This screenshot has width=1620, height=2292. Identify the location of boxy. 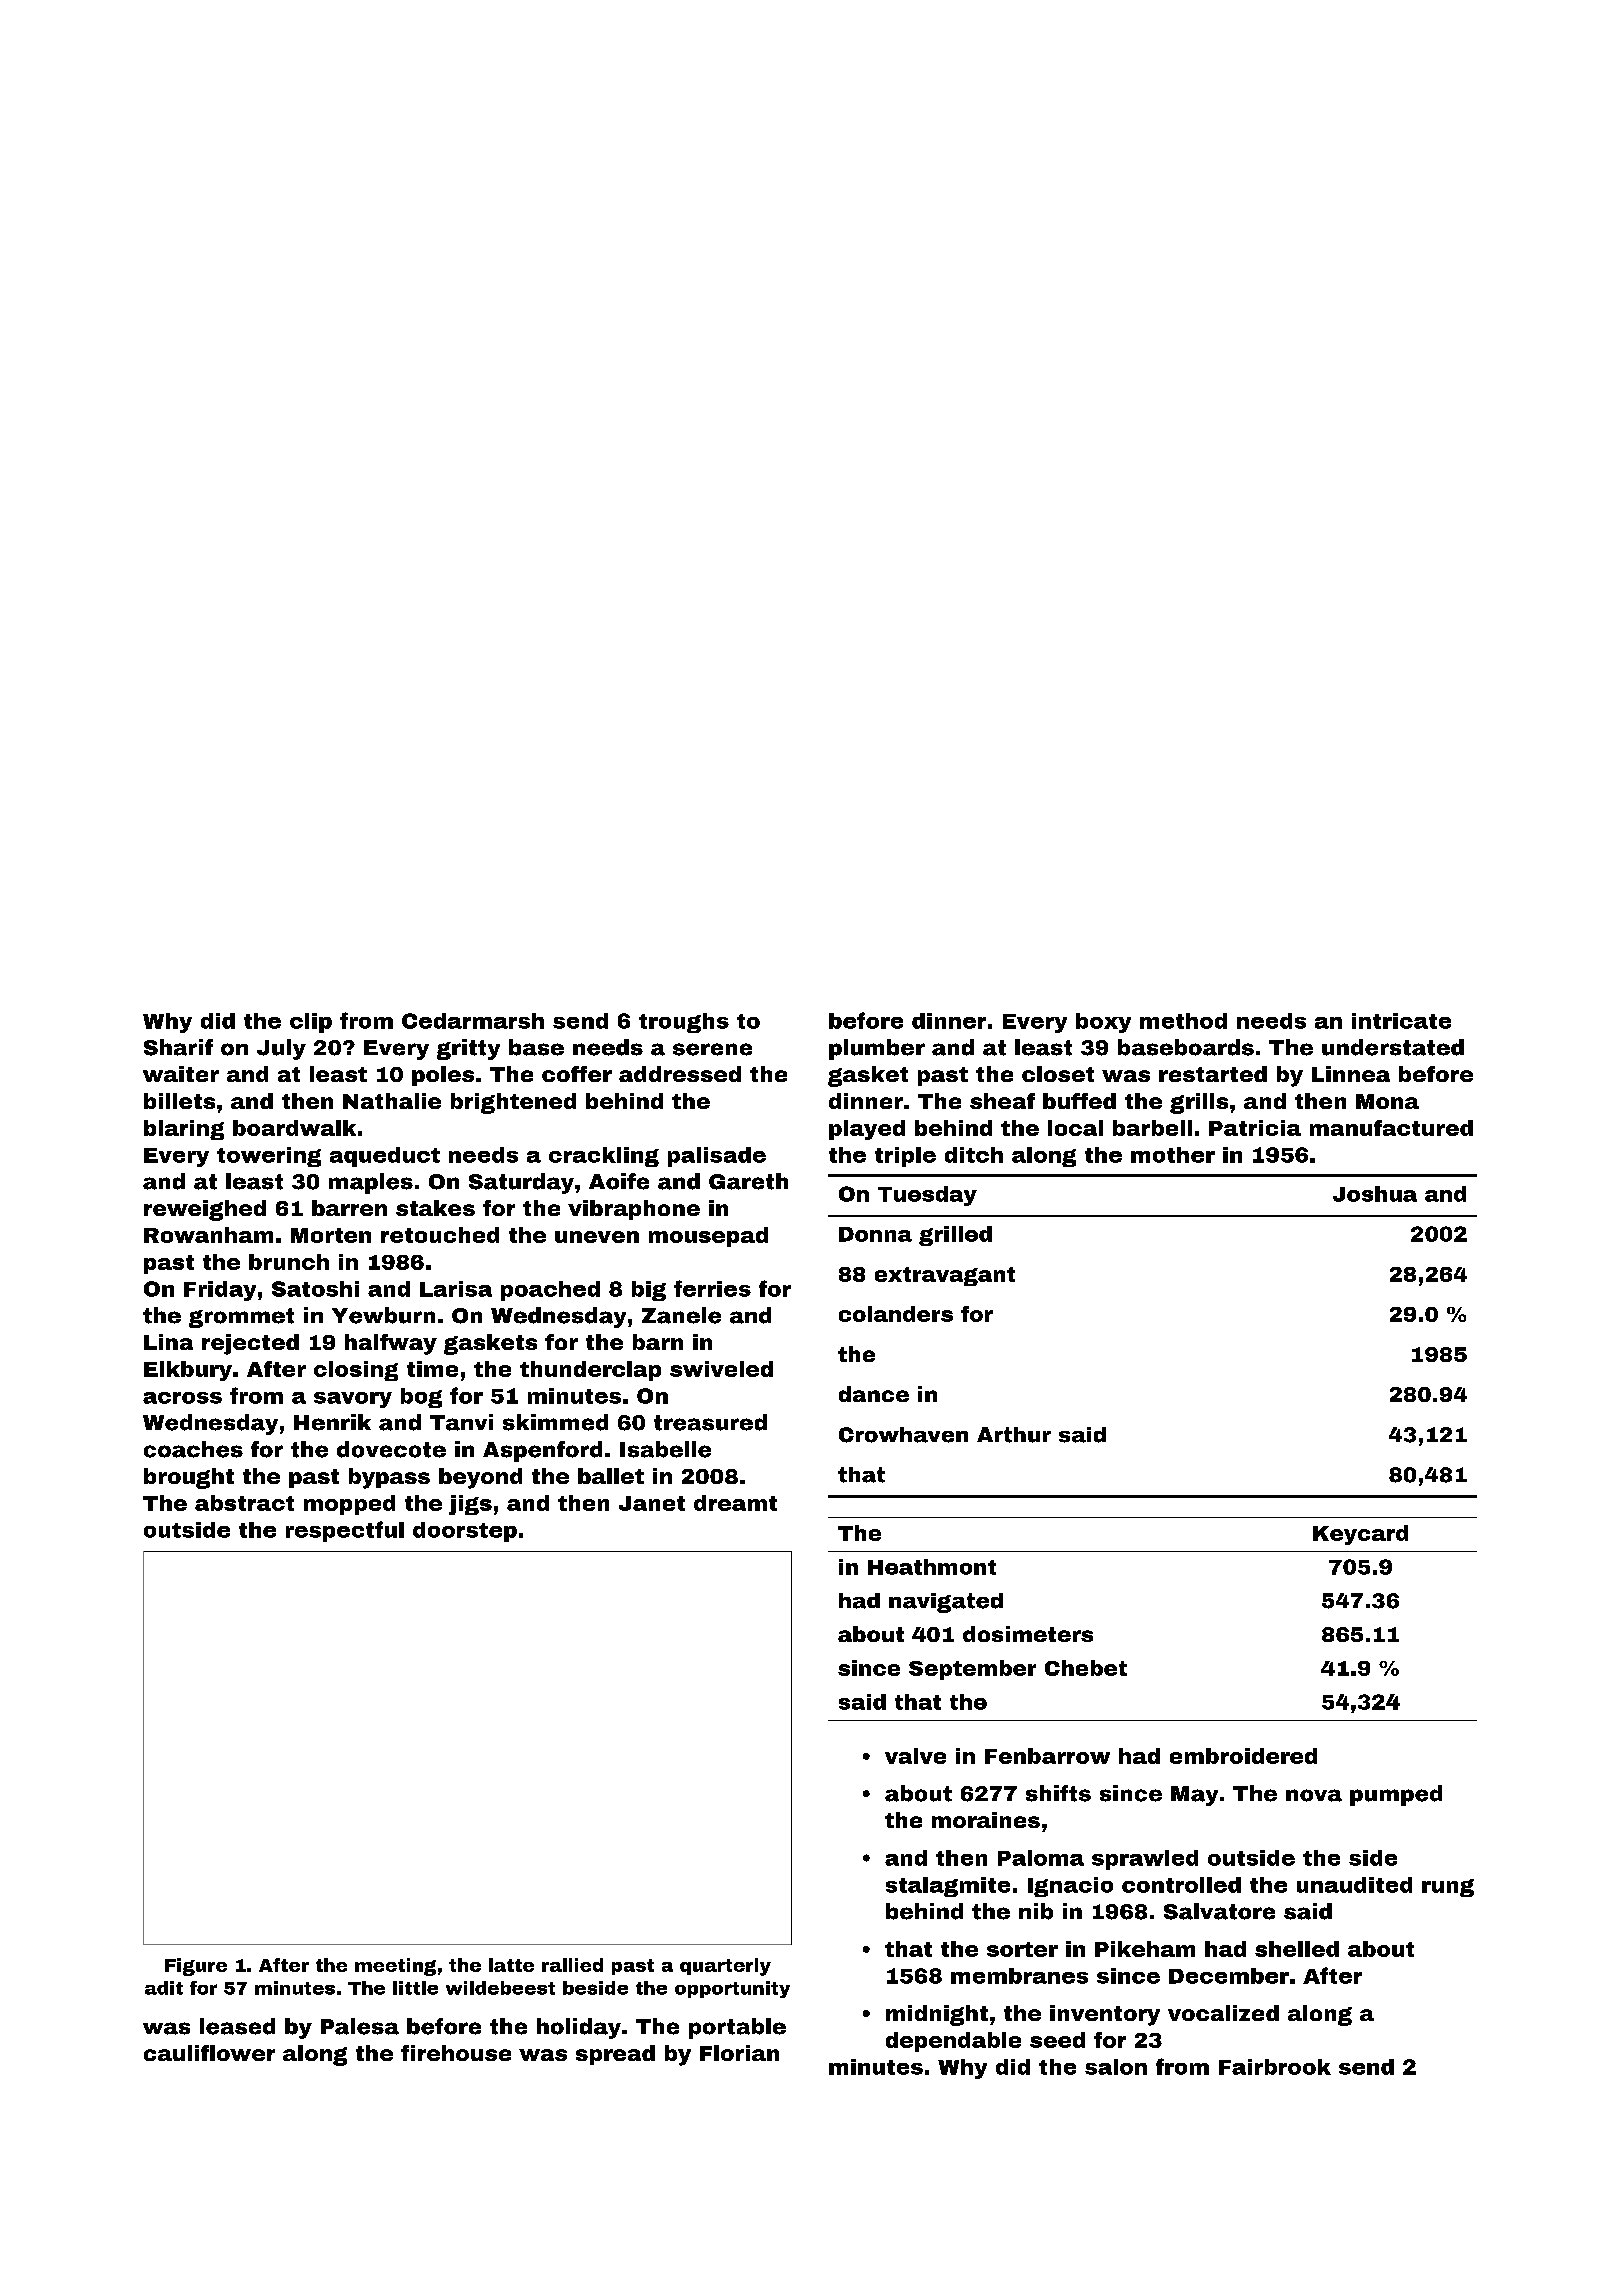
(1103, 1023).
